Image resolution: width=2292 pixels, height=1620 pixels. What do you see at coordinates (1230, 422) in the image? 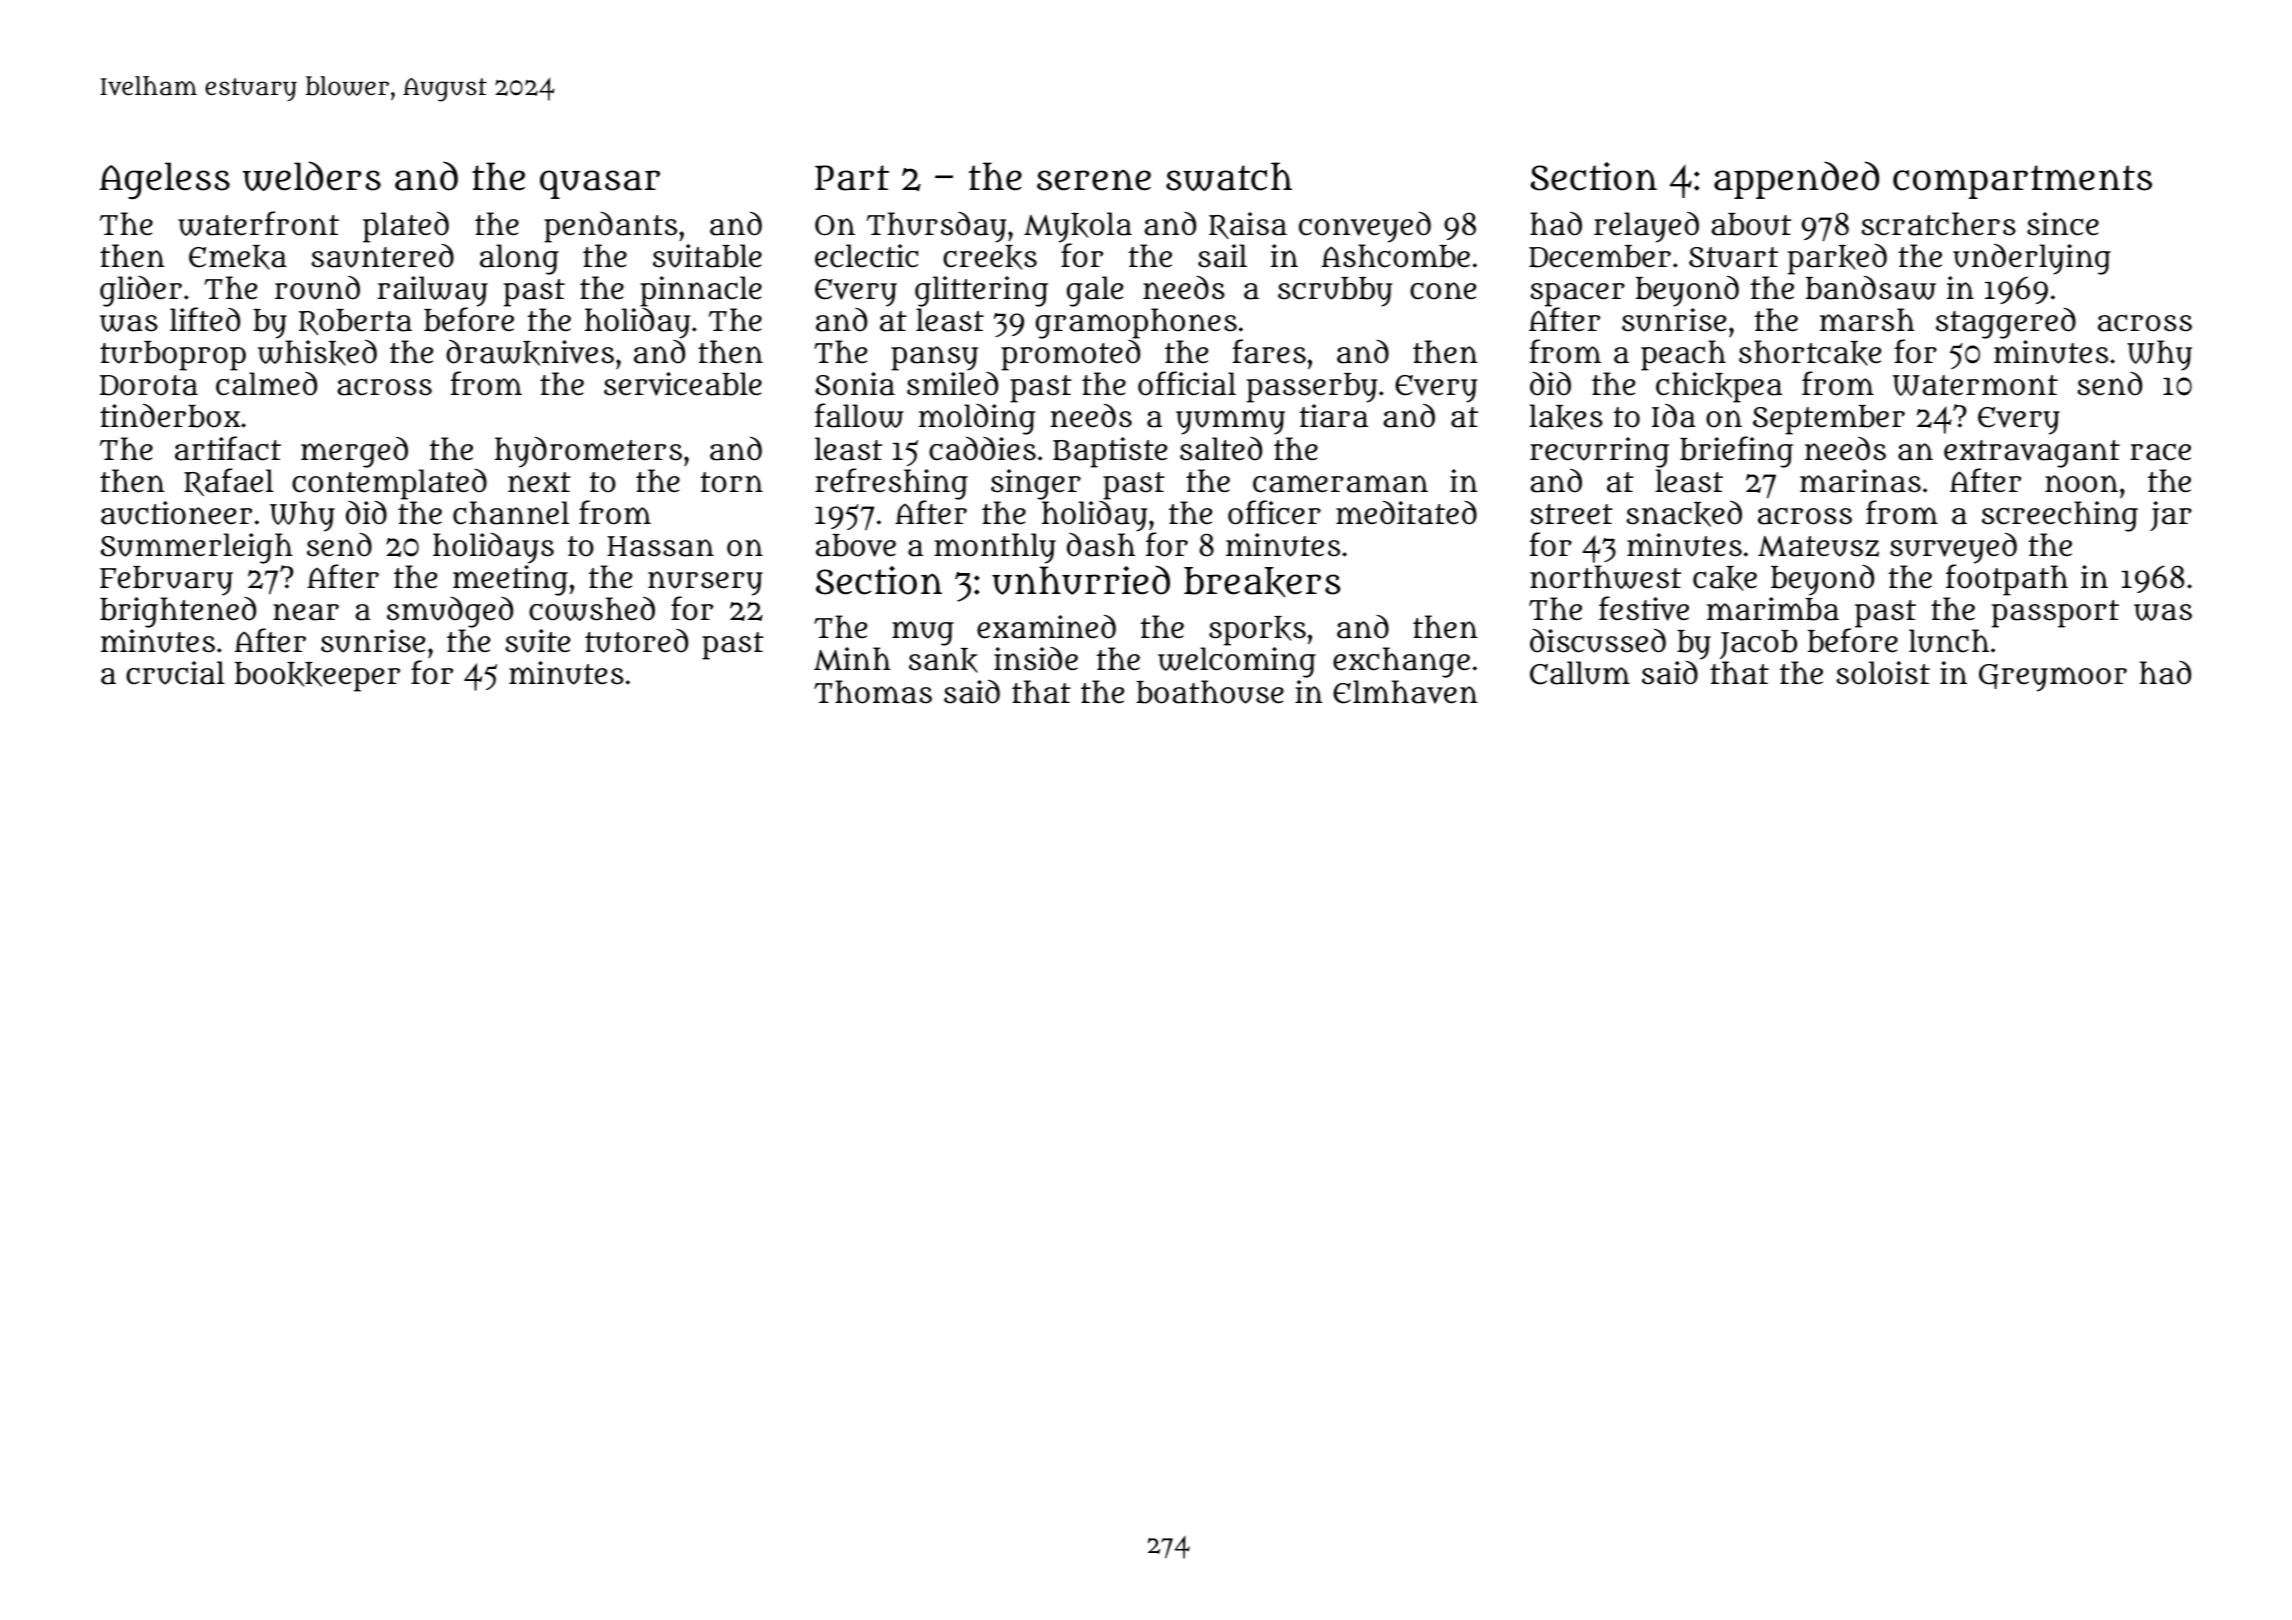
I see `yummy` at bounding box center [1230, 422].
